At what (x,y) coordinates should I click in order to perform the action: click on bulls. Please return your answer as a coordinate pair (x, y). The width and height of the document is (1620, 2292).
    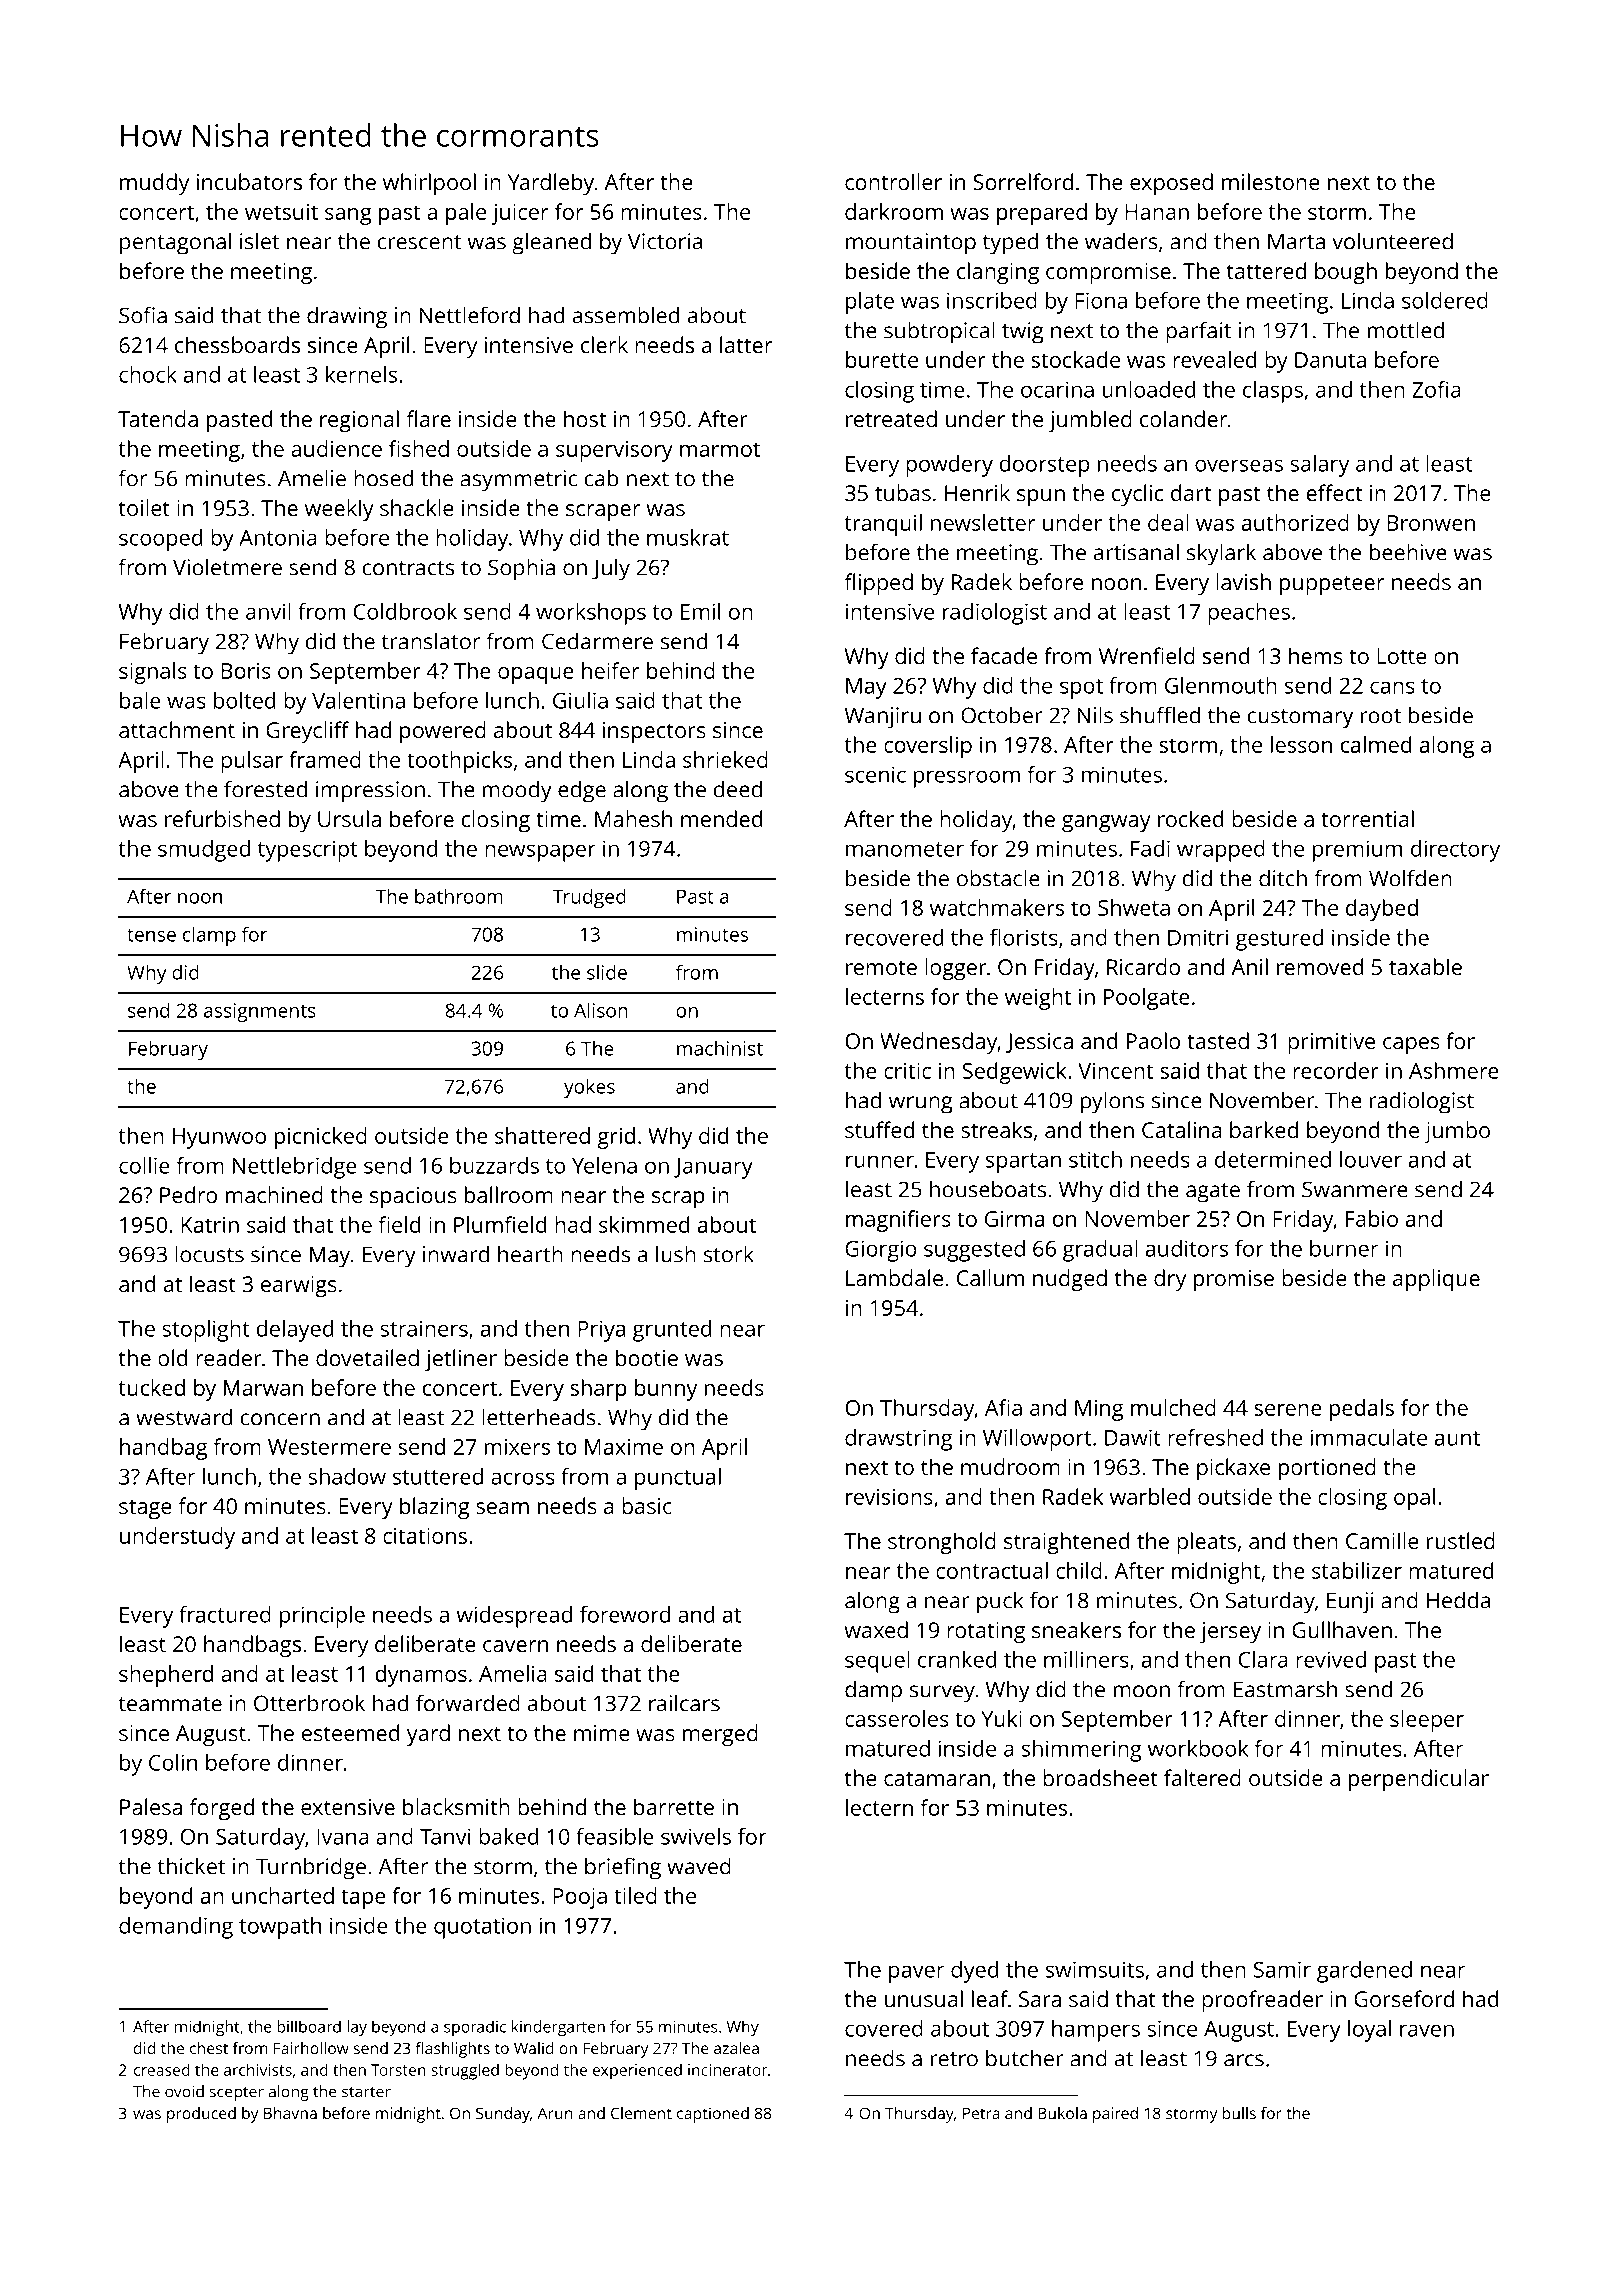
    Looking at the image, I should click on (1239, 2113).
